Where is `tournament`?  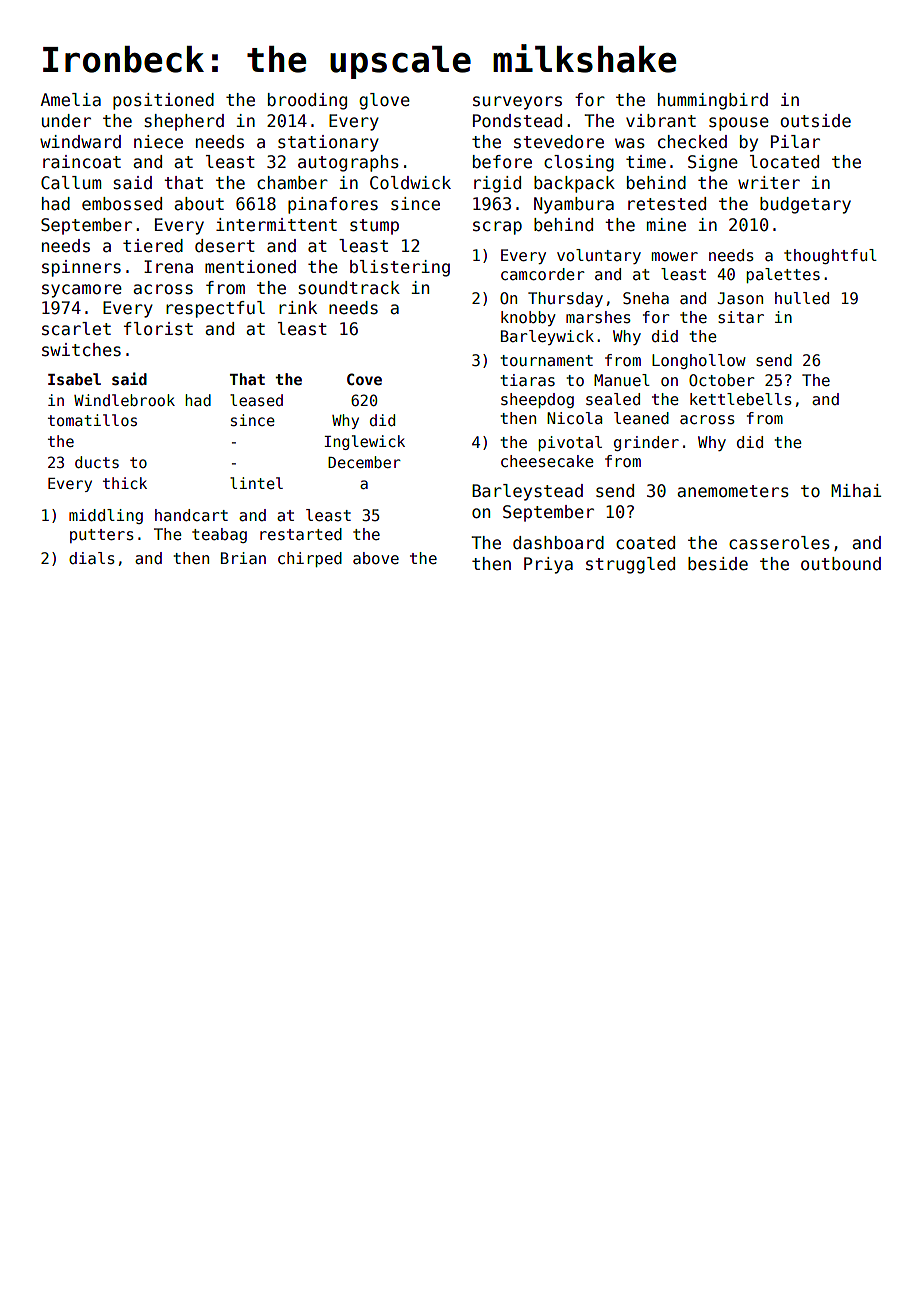 tournament is located at coordinates (547, 361).
